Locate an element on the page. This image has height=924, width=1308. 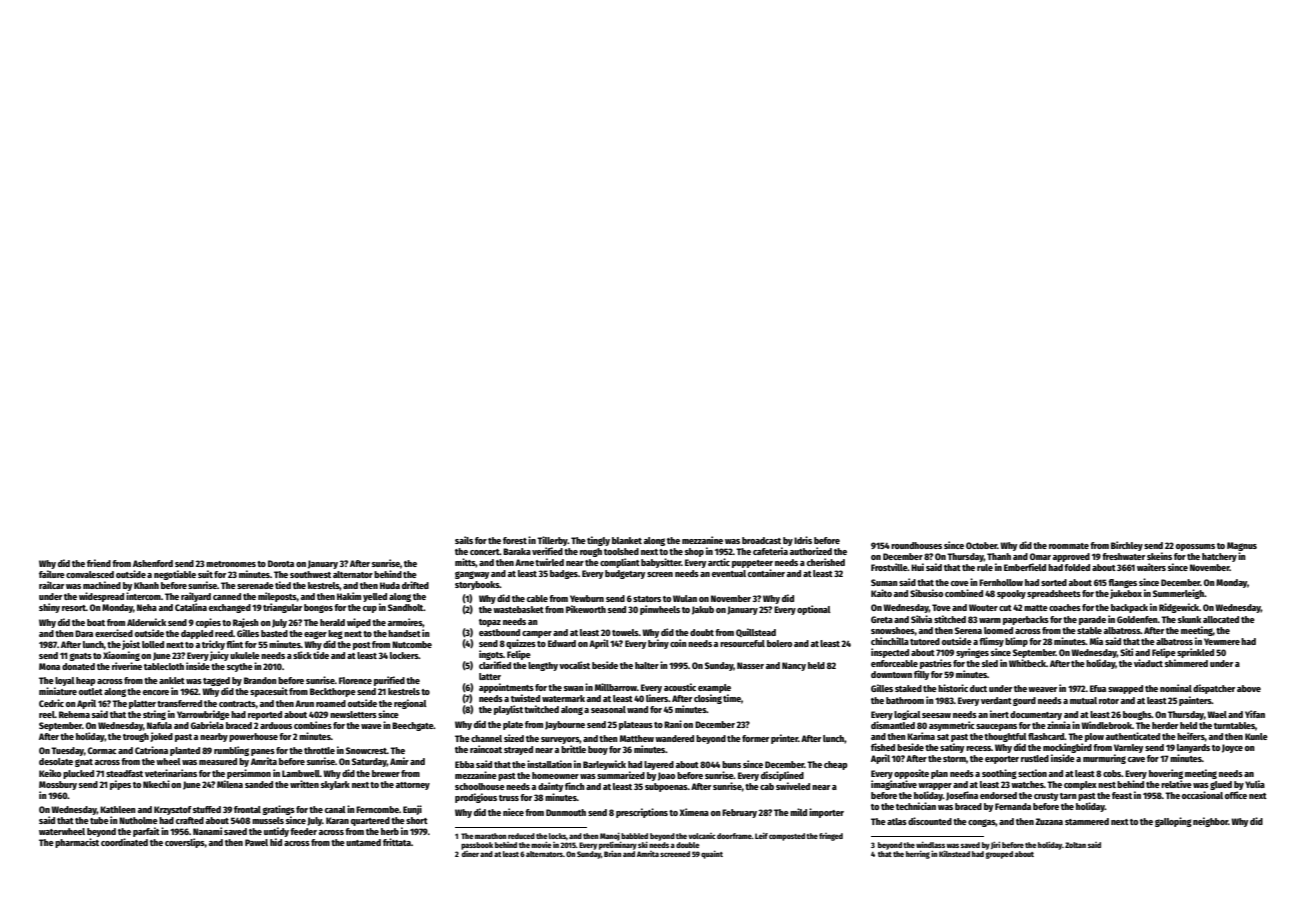
loyal is located at coordinates (65, 681).
